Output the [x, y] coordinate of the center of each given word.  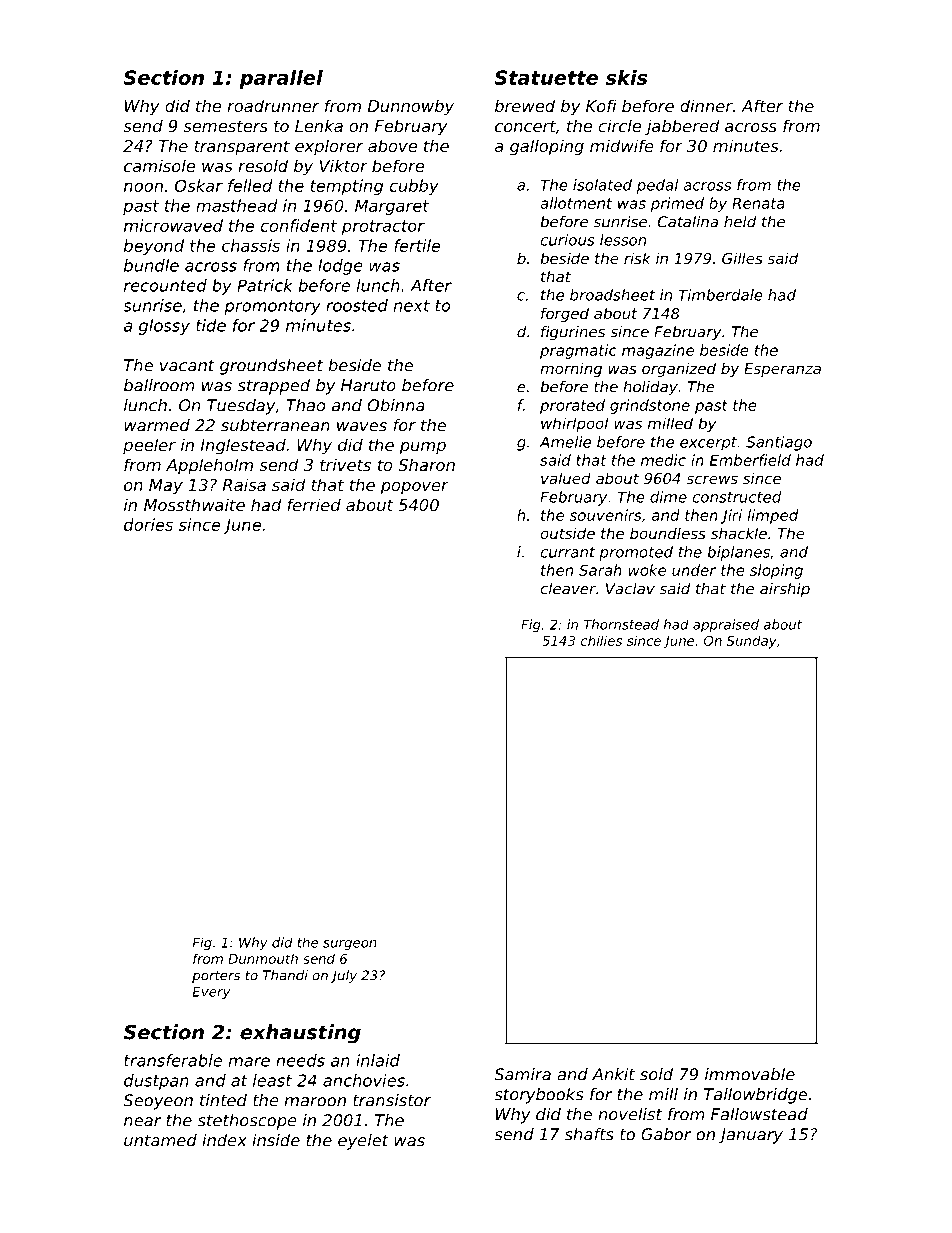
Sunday [751, 642]
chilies [601, 640]
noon [143, 187]
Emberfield [750, 460]
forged [565, 314]
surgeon [350, 945]
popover [415, 488]
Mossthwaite [194, 504]
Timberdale [721, 295]
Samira [522, 1074]
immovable [750, 1074]
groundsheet [271, 367]
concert [525, 126]
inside [276, 1140]
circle [620, 125]
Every [212, 993]
